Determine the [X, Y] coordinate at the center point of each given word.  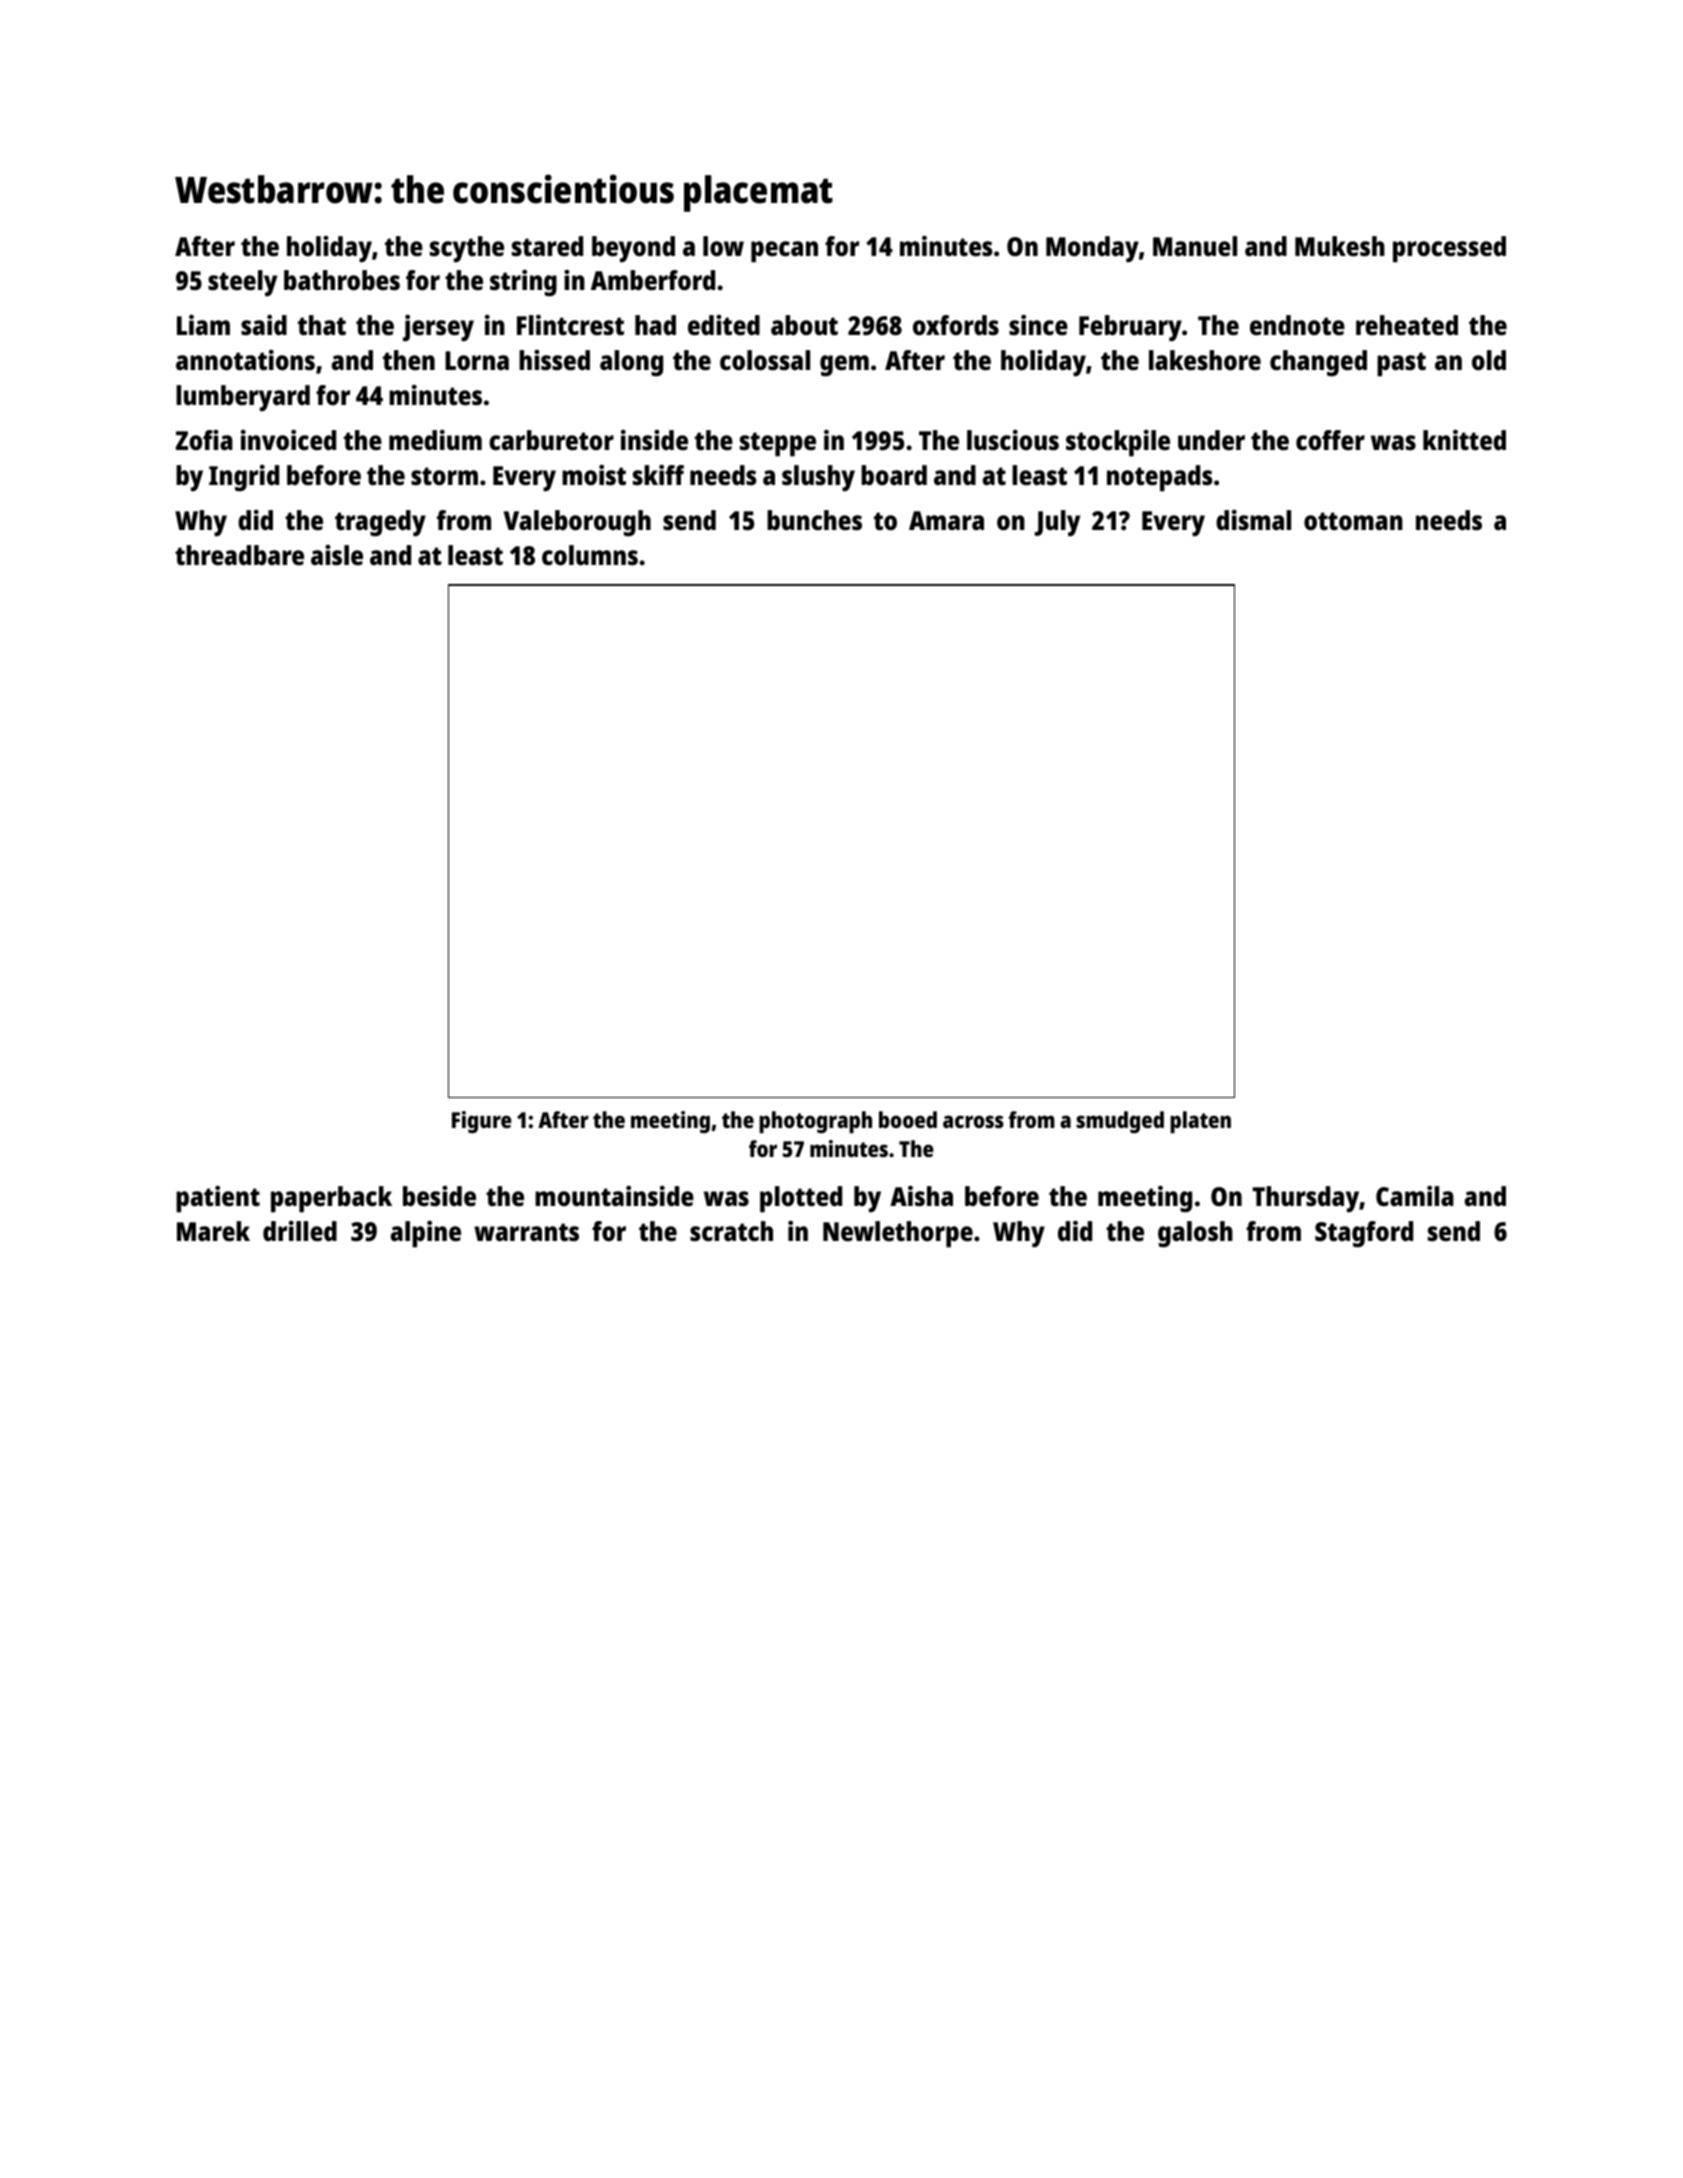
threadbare [239, 555]
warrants [526, 1232]
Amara [946, 520]
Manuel [1195, 246]
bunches [814, 520]
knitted [1464, 440]
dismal [1253, 520]
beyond [633, 249]
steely [242, 283]
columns [590, 555]
